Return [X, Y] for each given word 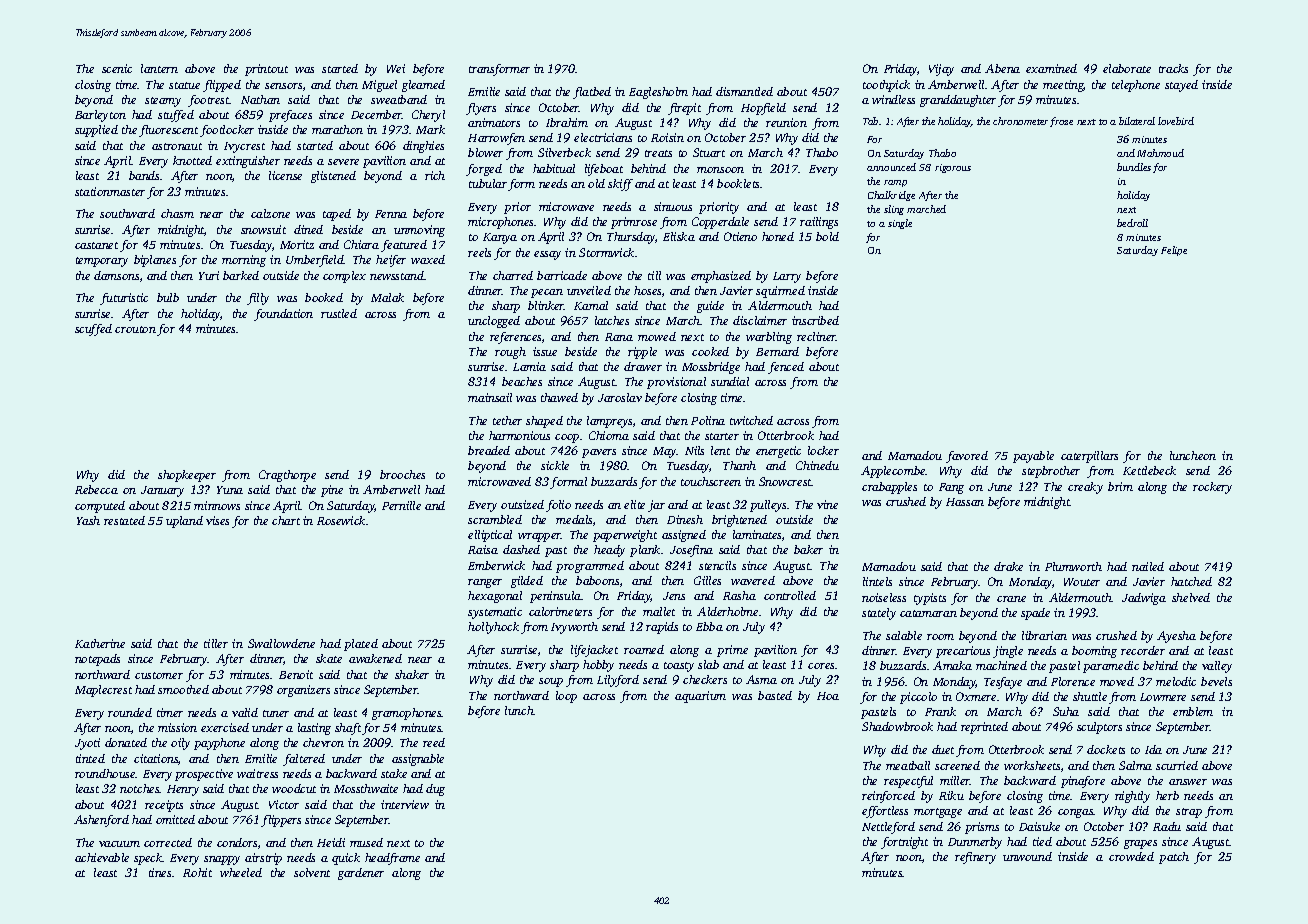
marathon [337, 129]
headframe [392, 859]
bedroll [1132, 223]
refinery [975, 858]
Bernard [777, 351]
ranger [485, 583]
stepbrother [1051, 472]
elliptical [490, 536]
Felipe [1174, 251]
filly [258, 299]
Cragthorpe [287, 476]
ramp [895, 183]
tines [160, 872]
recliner [816, 336]
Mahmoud [1160, 153]
